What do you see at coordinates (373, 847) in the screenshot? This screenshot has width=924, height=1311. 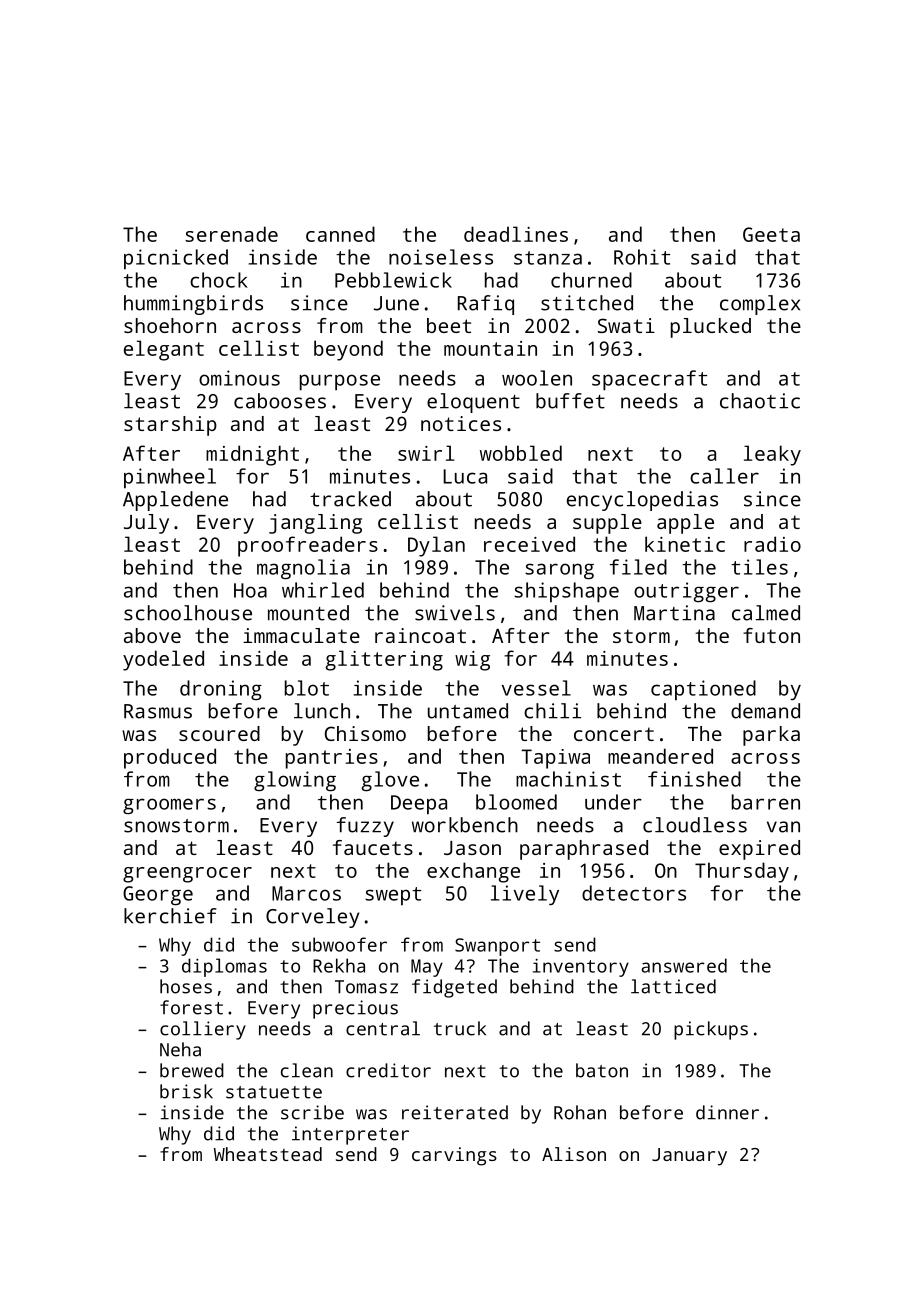 I see `faucets` at bounding box center [373, 847].
